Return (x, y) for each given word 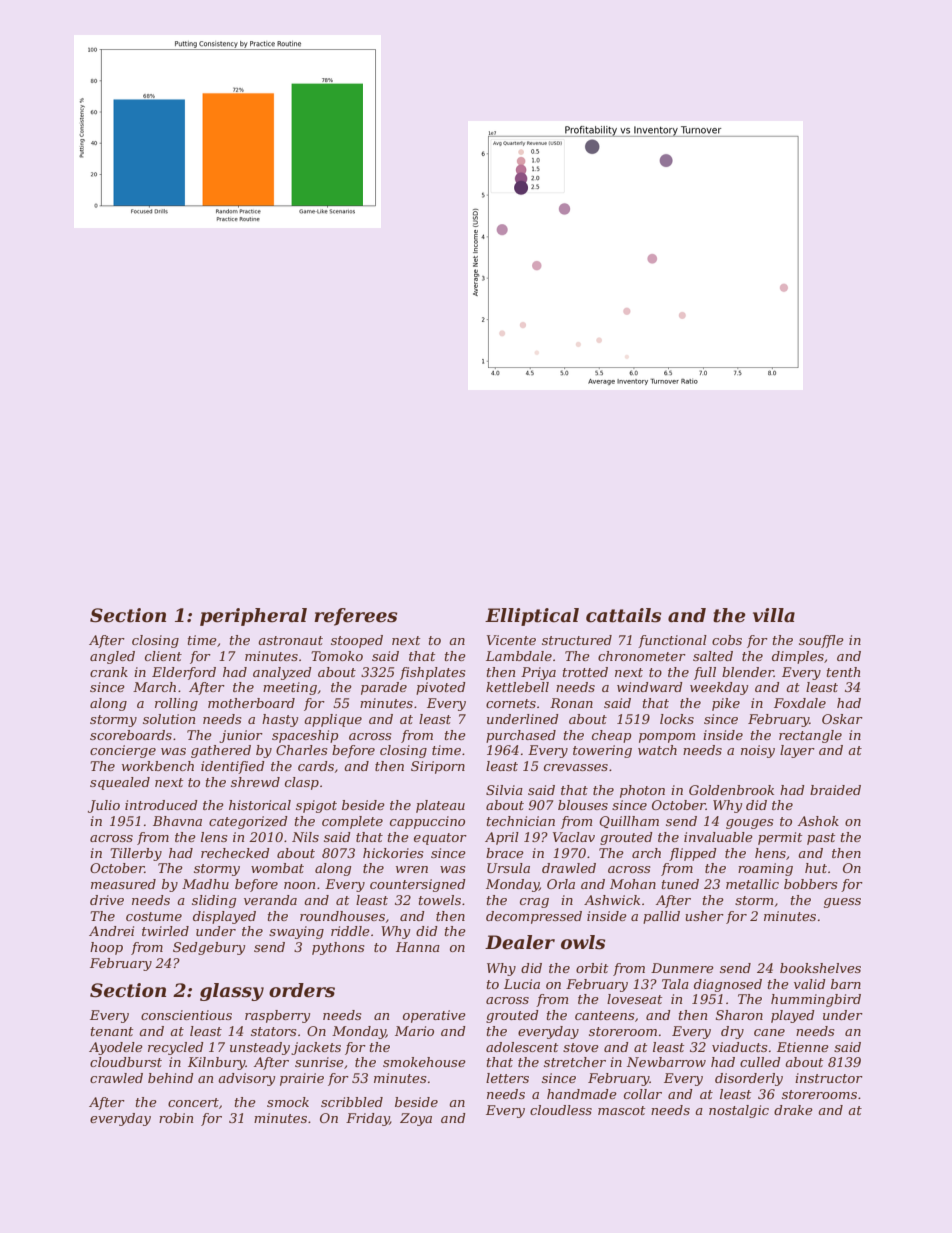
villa (774, 615)
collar (643, 1094)
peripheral (253, 617)
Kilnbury (217, 1063)
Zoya (416, 1119)
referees (356, 617)
